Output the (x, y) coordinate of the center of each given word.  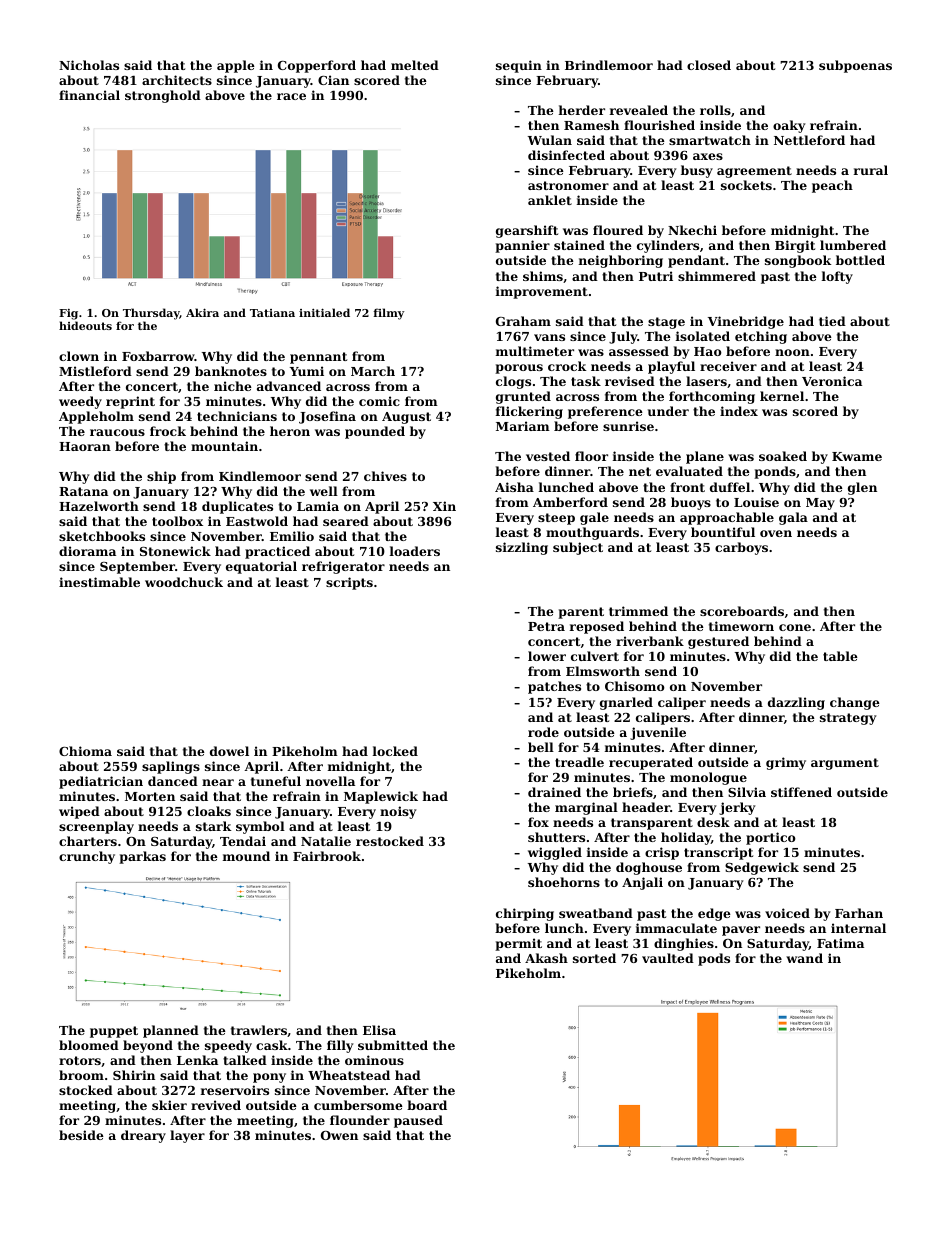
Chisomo (635, 686)
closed (709, 65)
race (291, 96)
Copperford (317, 66)
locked (395, 751)
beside (81, 1135)
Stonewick (175, 551)
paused (418, 1121)
